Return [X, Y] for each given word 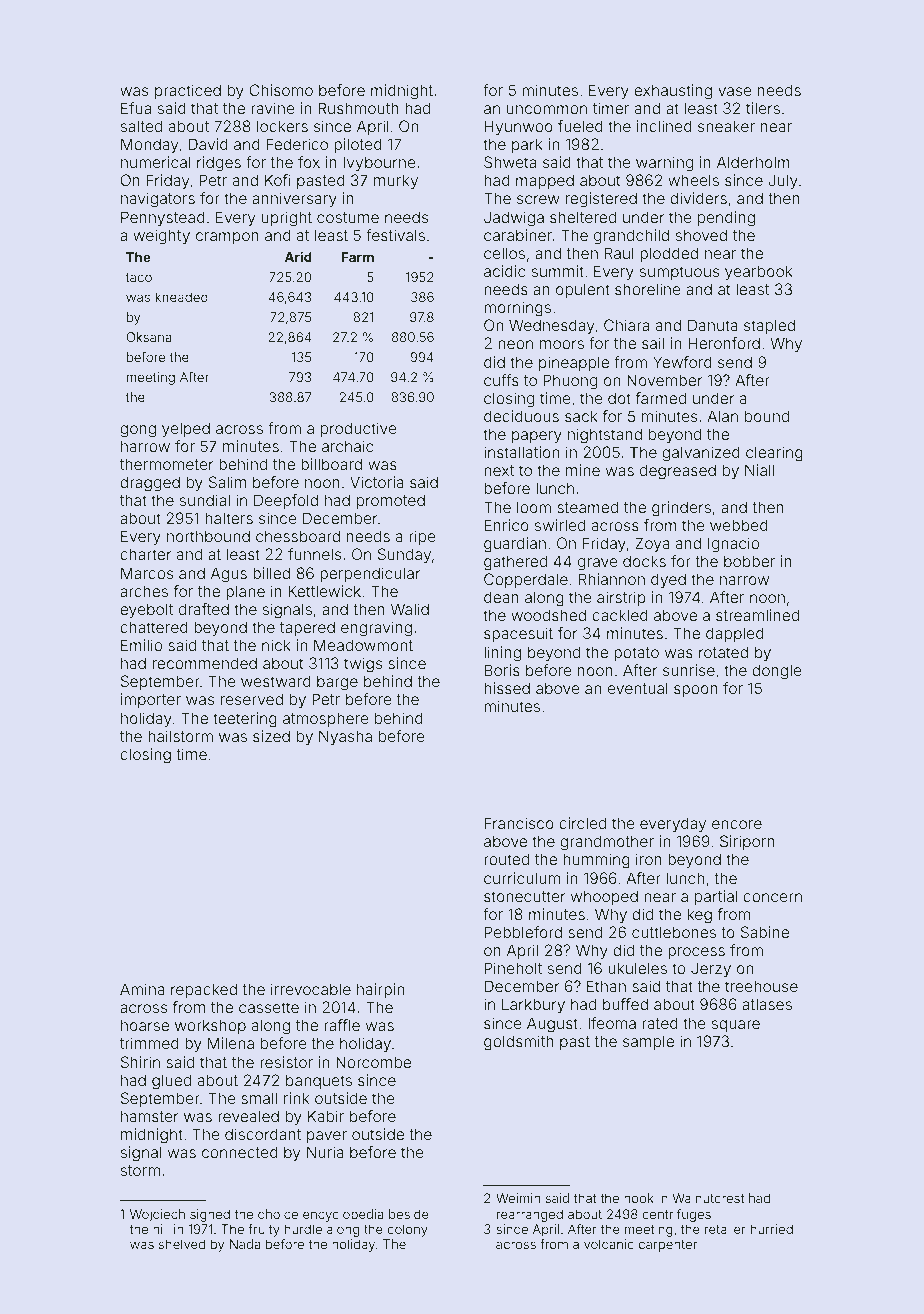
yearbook [759, 273]
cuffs [501, 380]
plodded [669, 254]
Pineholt [513, 968]
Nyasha [345, 738]
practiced [188, 91]
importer [151, 700]
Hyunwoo [519, 127]
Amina [142, 989]
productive [359, 429]
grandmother [607, 843]
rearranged [530, 1215]
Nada [245, 1244]
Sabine [765, 932]
